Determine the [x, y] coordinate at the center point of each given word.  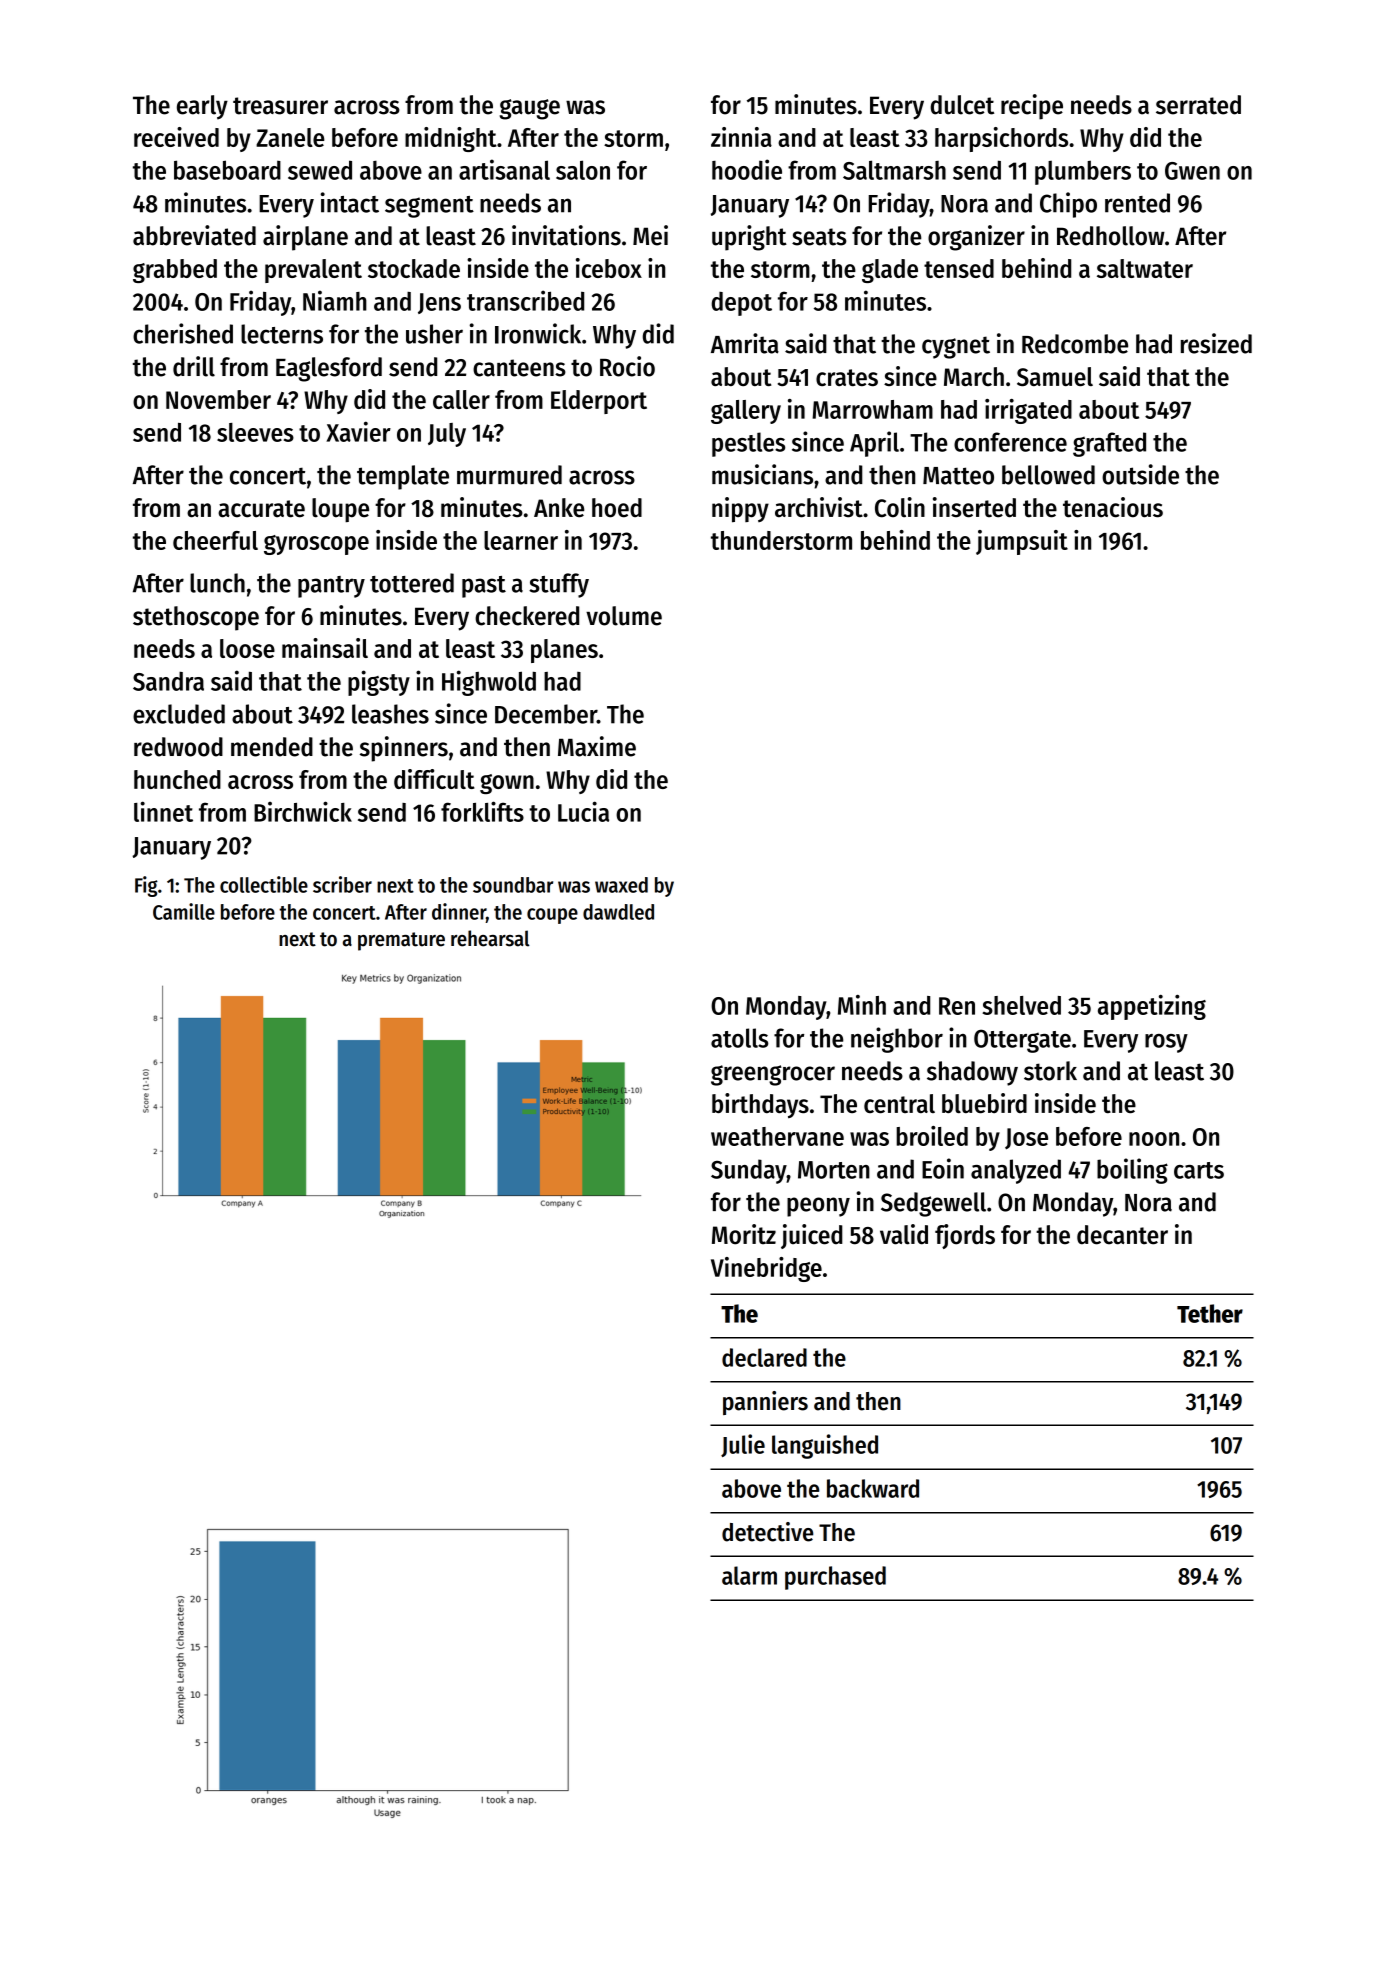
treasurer [280, 106]
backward [873, 1488]
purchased [835, 1578]
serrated [1198, 105]
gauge [530, 109]
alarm [749, 1575]
